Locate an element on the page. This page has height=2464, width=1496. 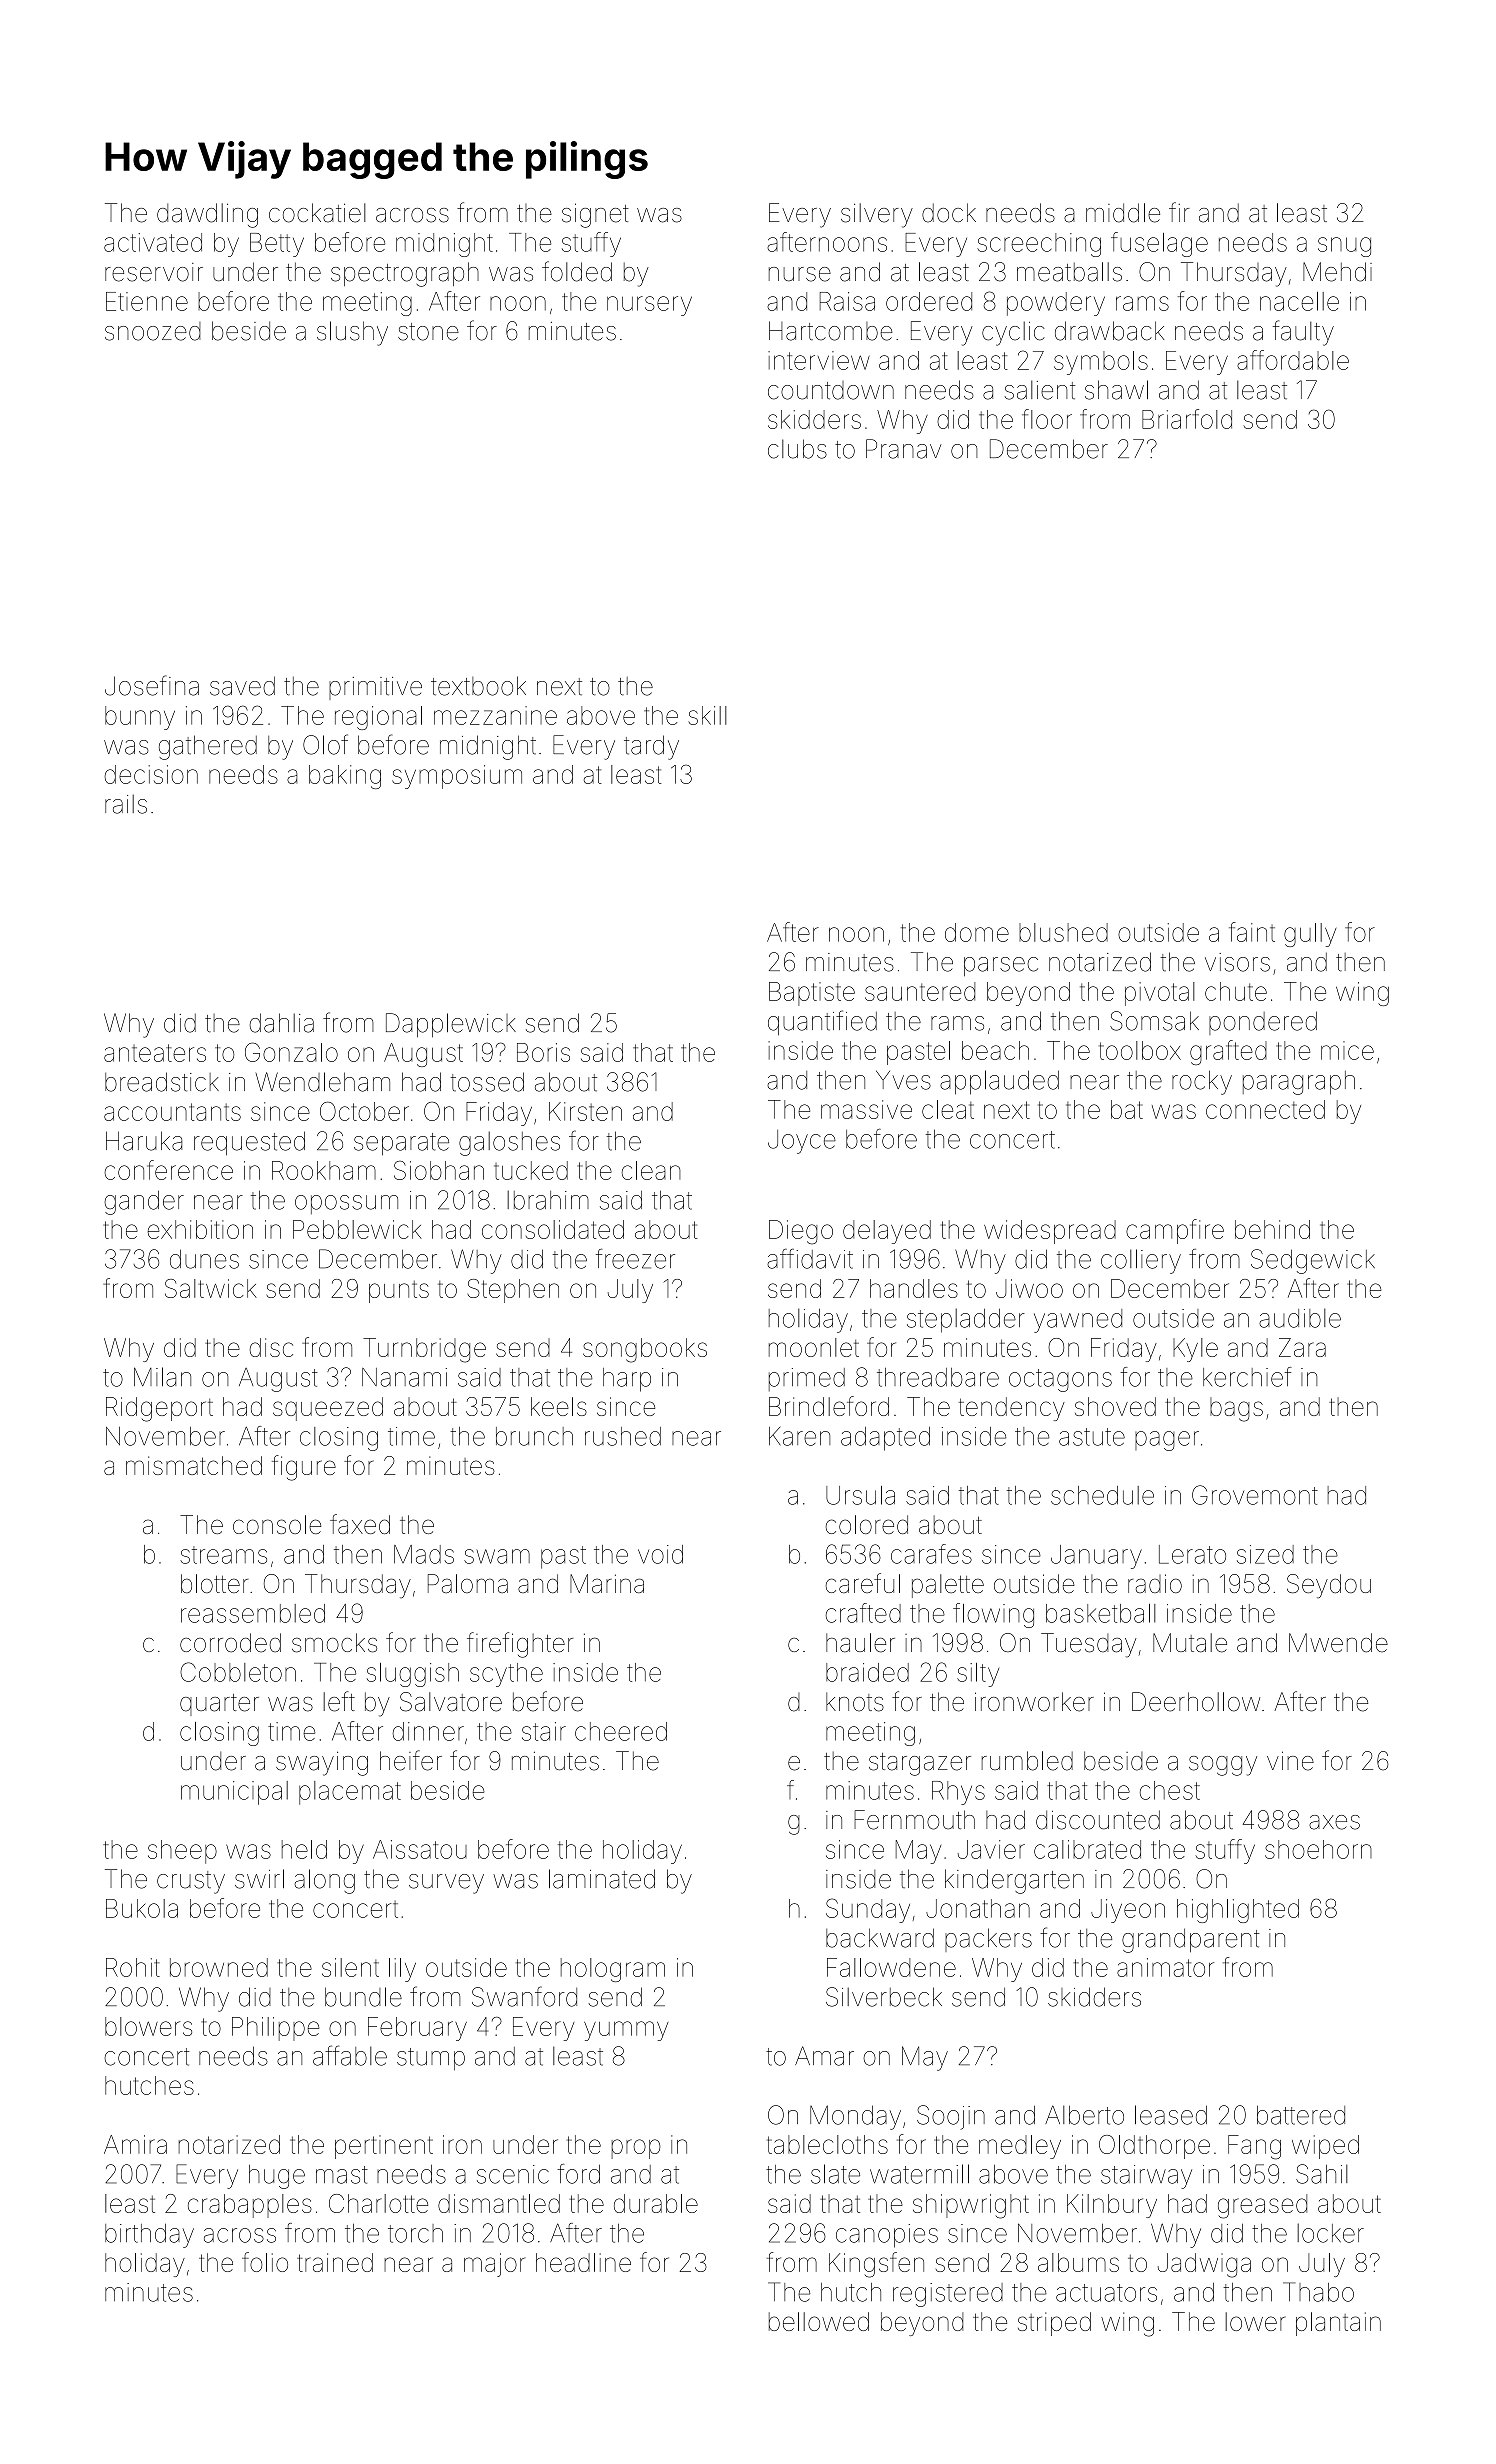
bellowed is located at coordinates (819, 2321).
